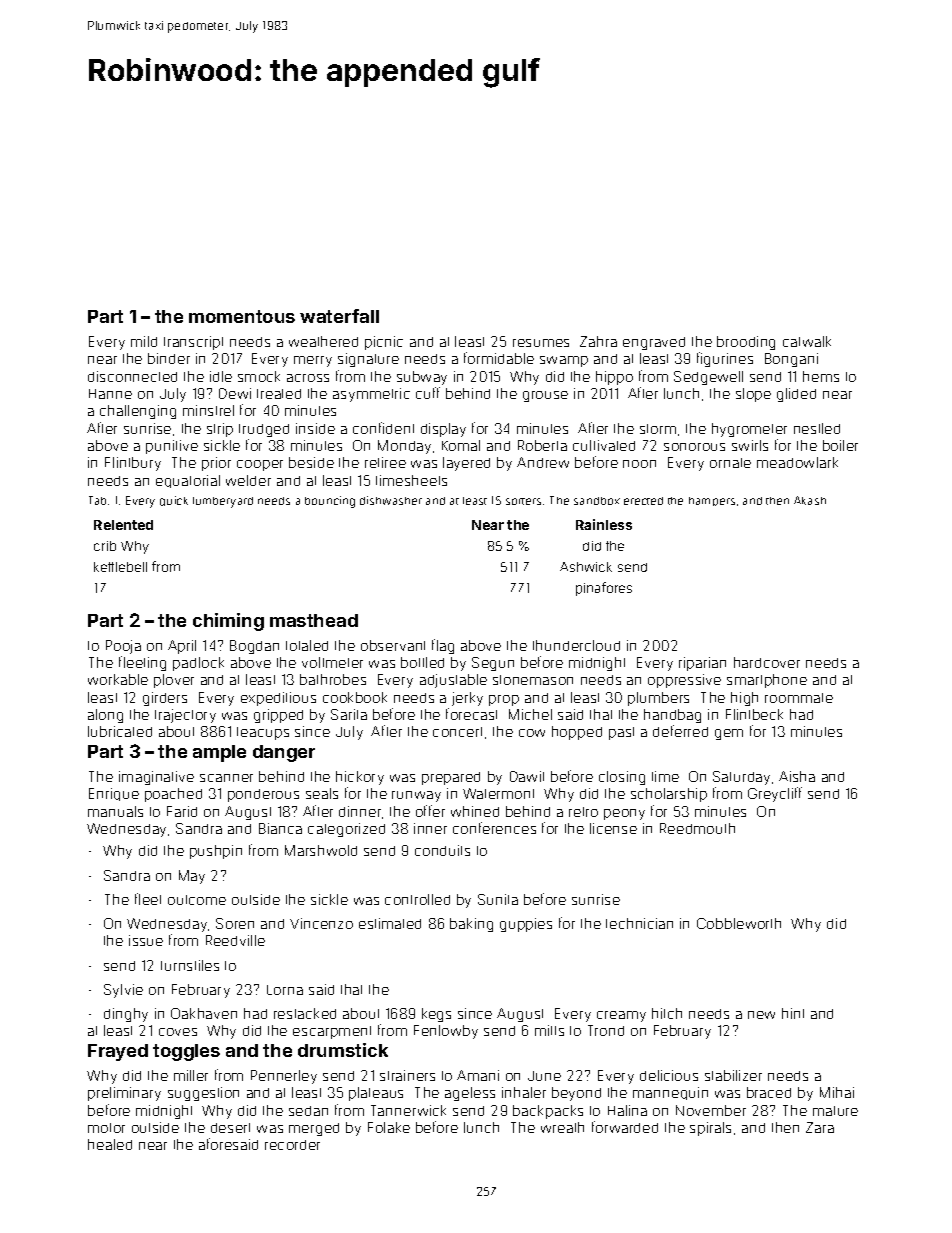 Image resolution: width=952 pixels, height=1233 pixels. I want to click on Dawit, so click(527, 776).
